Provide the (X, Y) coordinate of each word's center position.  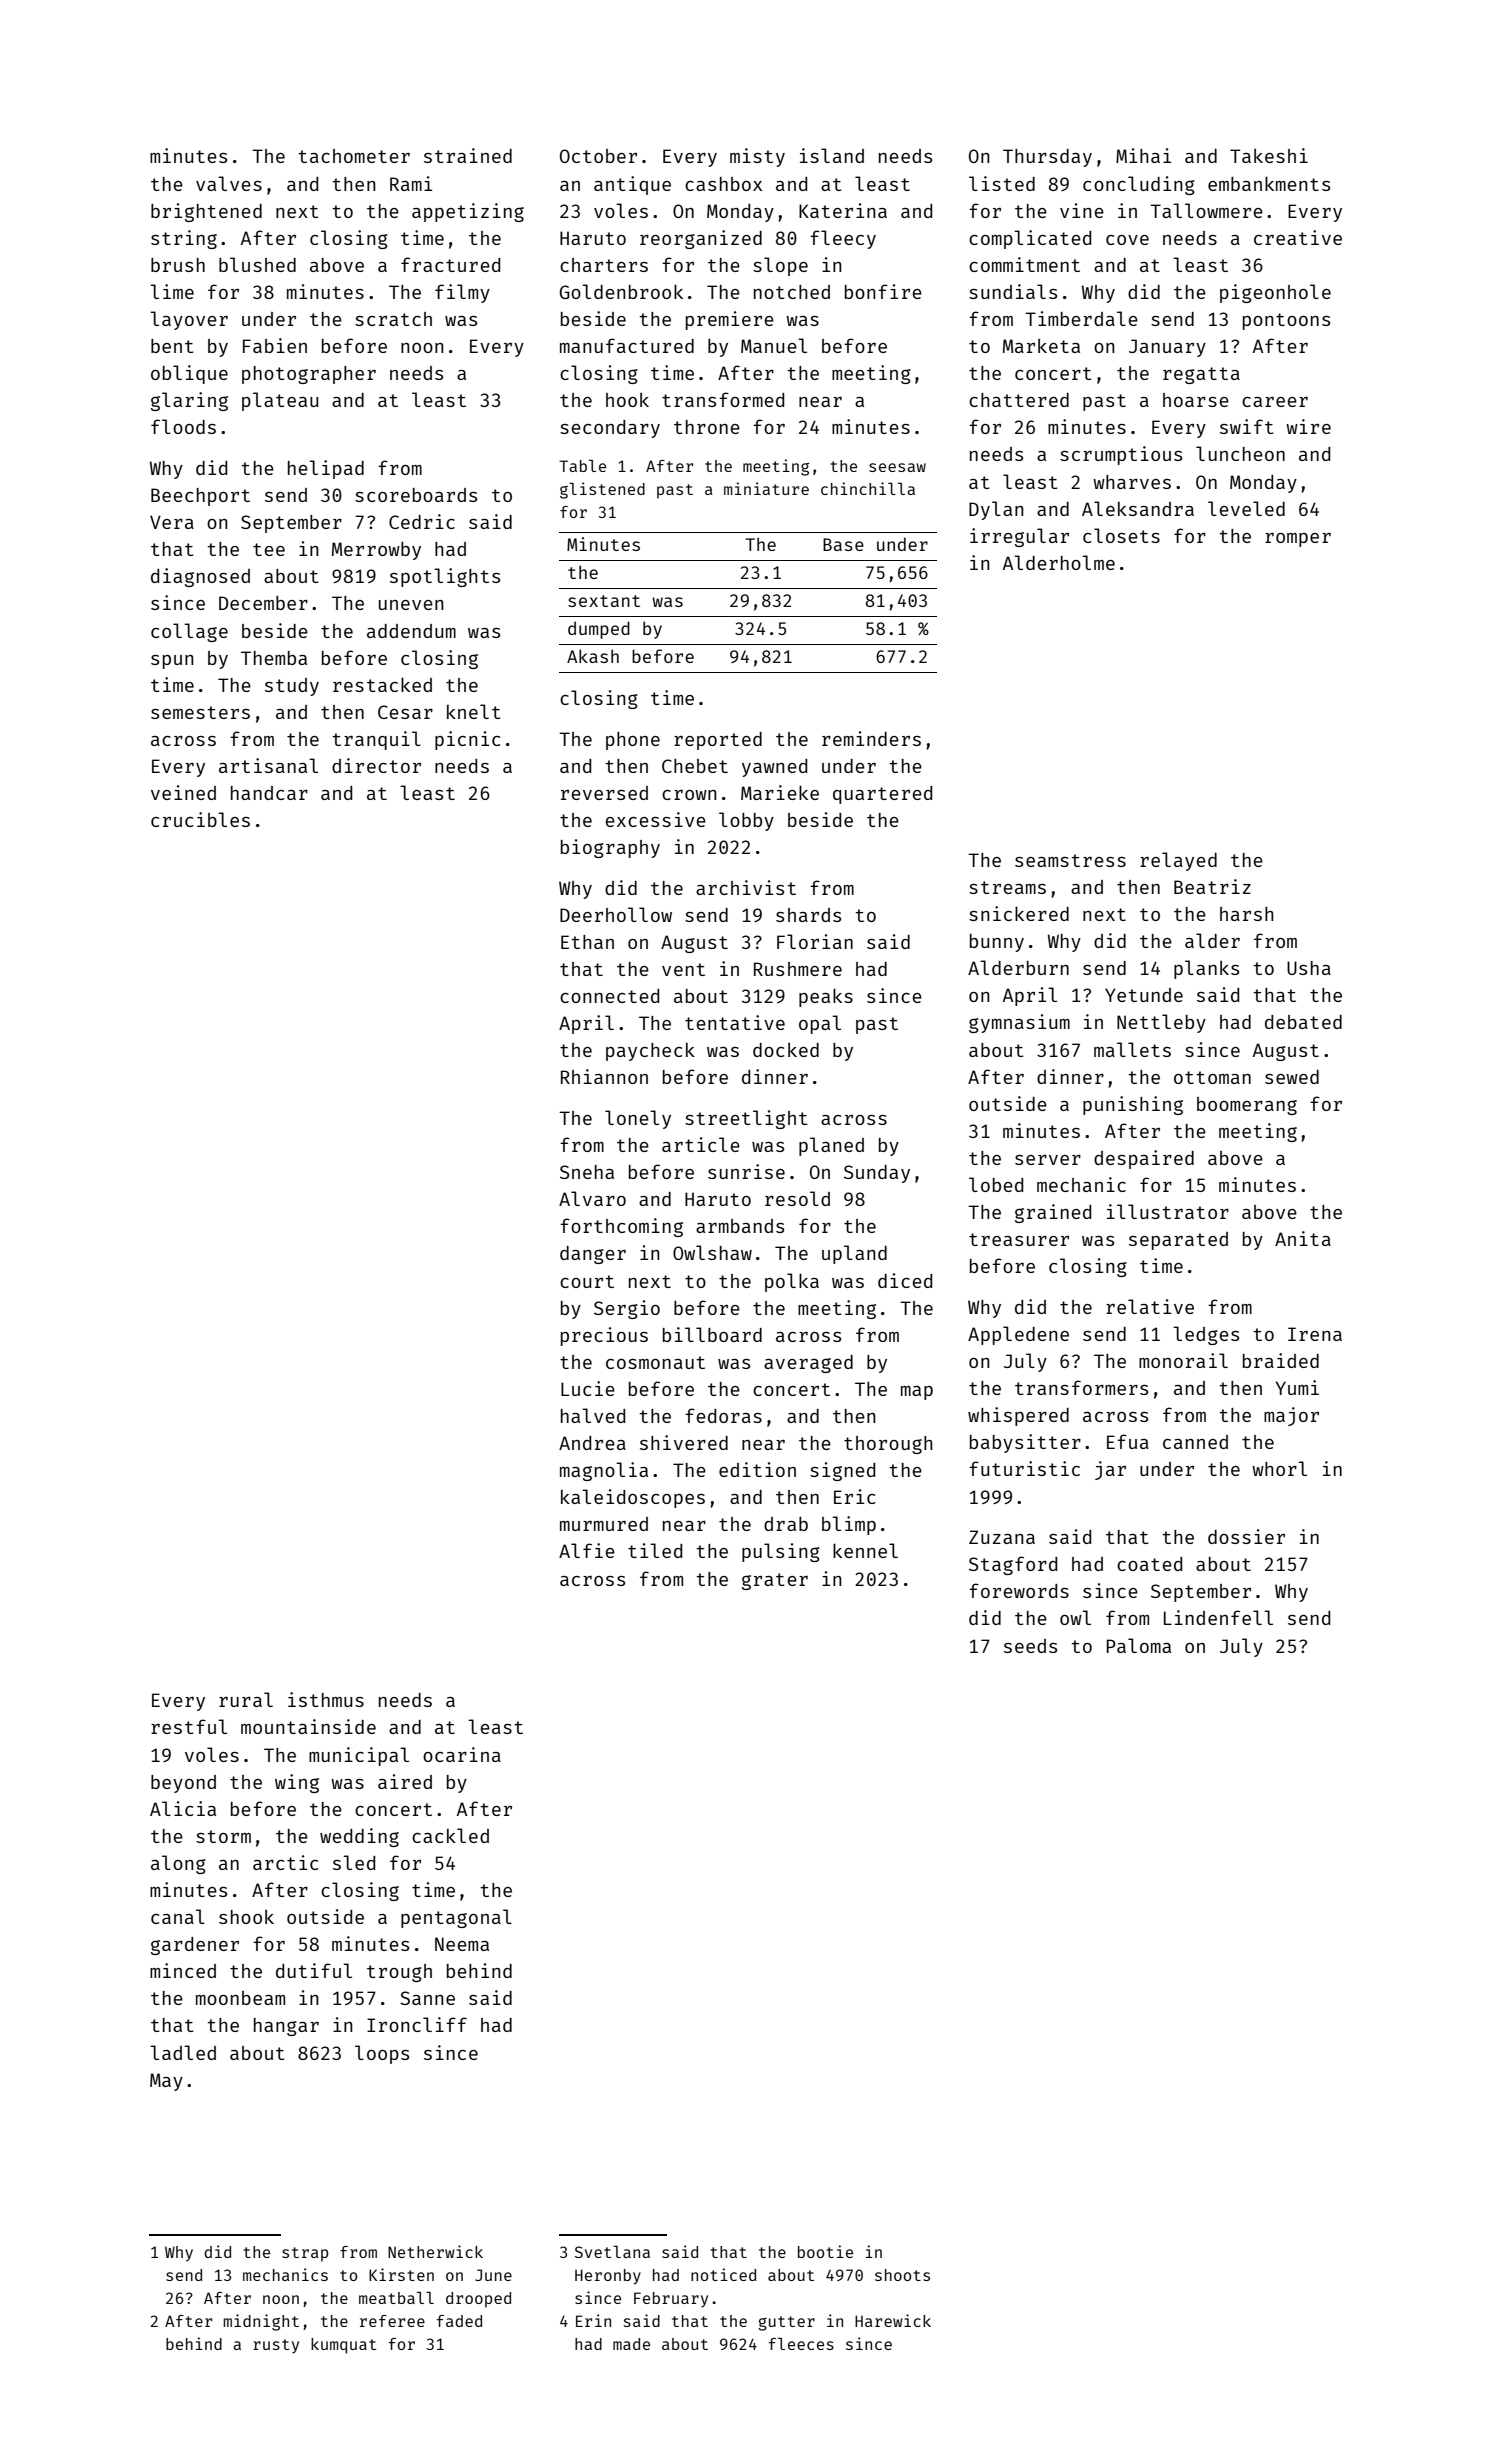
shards (808, 915)
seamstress (1070, 860)
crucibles (200, 819)
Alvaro (592, 1198)
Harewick (893, 2320)
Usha (1309, 968)
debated (1303, 1022)
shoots (902, 2275)
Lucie (588, 1388)
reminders (871, 738)
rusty (276, 2346)
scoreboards (416, 495)
